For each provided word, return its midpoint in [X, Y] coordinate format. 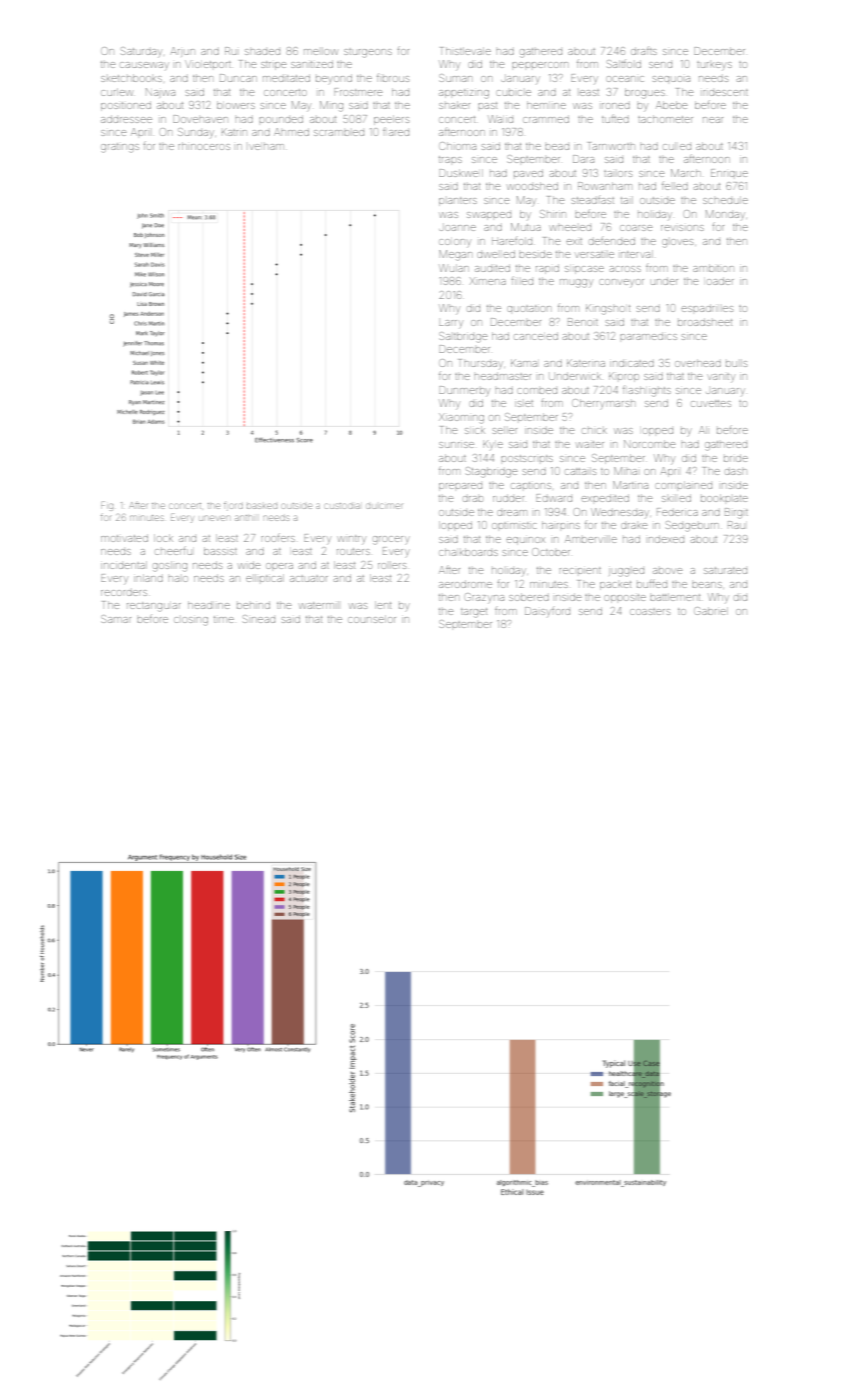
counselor [372, 619]
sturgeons [368, 53]
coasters [650, 612]
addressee [126, 119]
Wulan [454, 268]
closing [191, 621]
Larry [451, 324]
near [713, 120]
